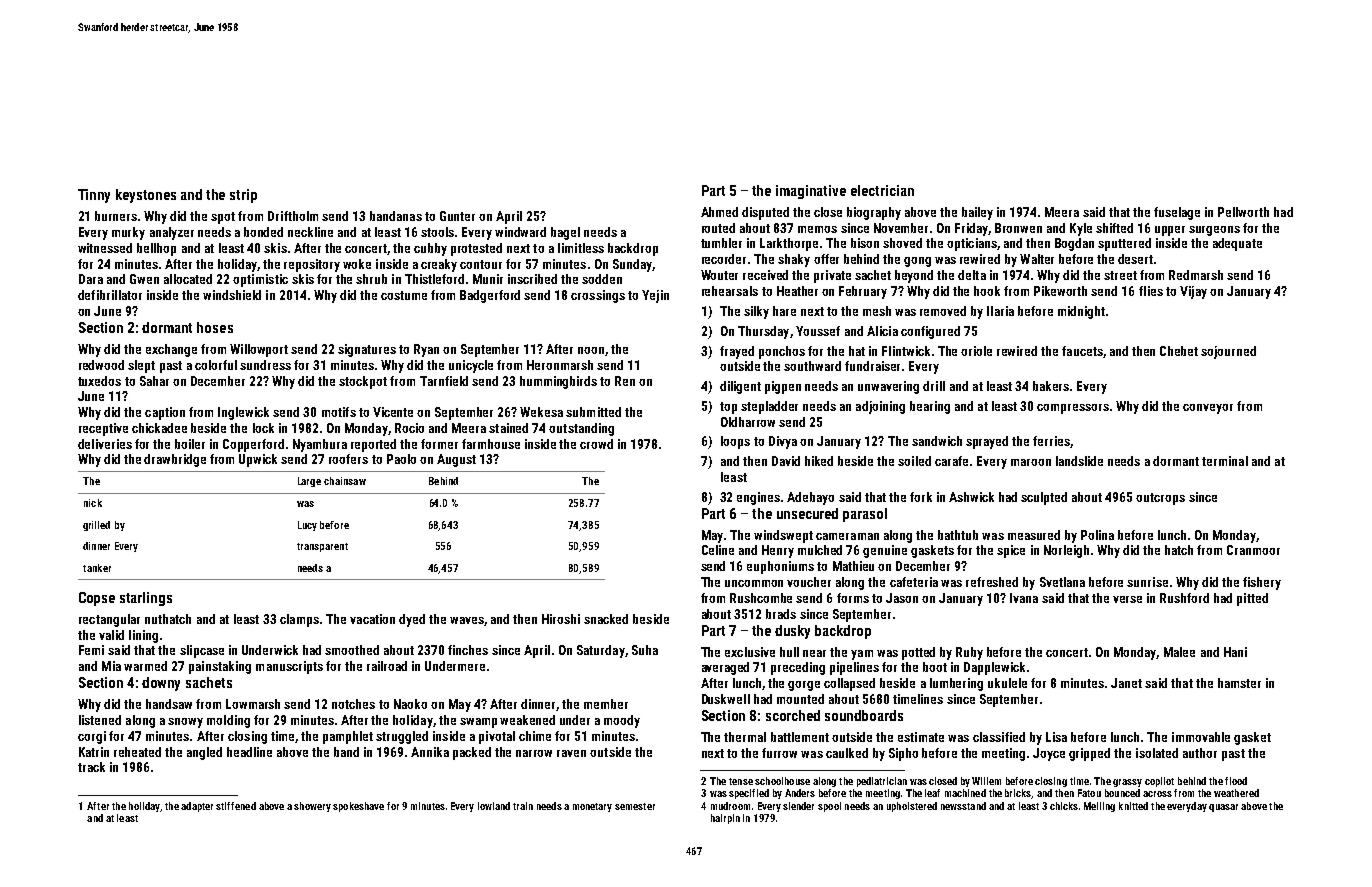 The image size is (1372, 887). I want to click on hiked, so click(819, 461).
